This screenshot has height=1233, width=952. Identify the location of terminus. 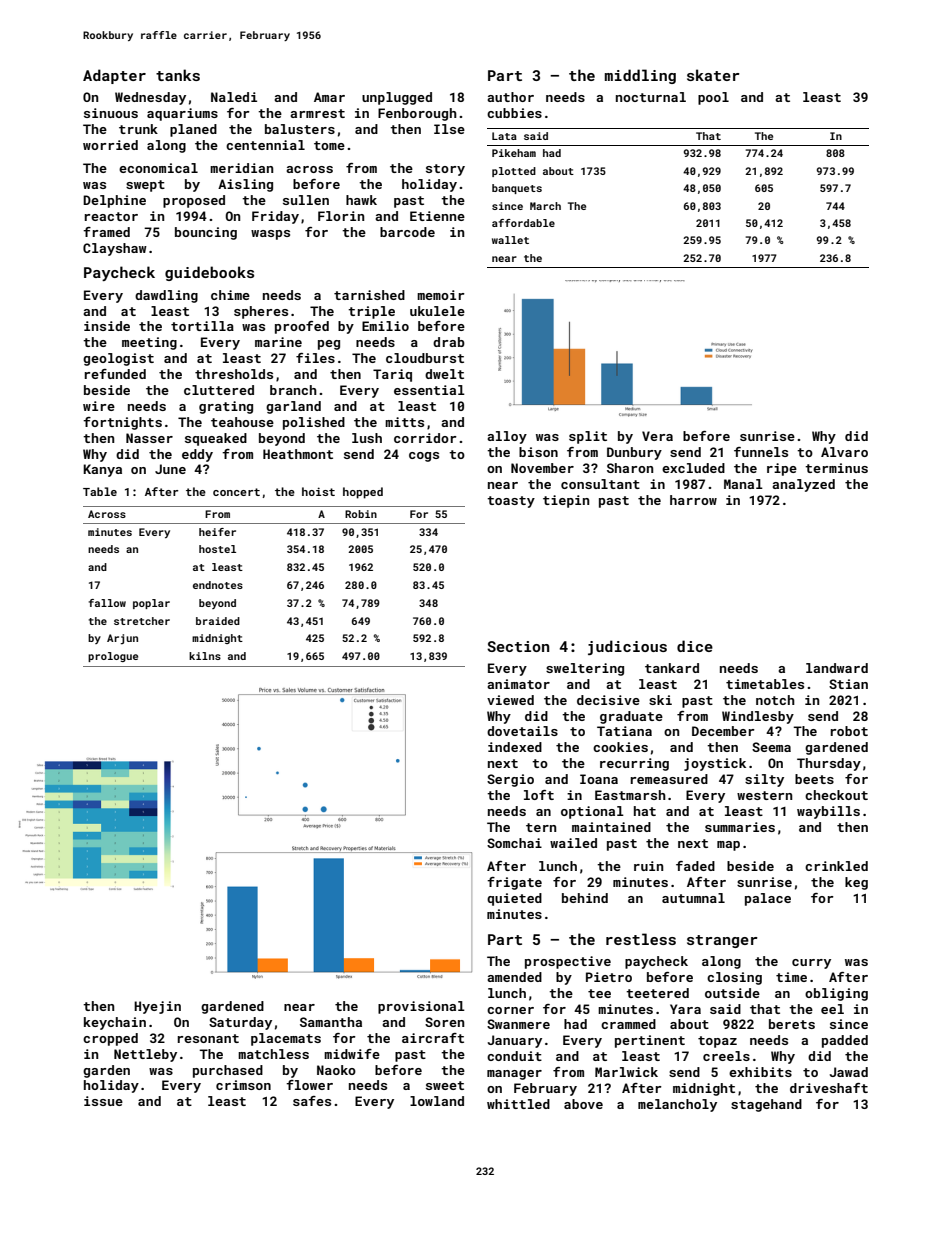
(836, 468).
